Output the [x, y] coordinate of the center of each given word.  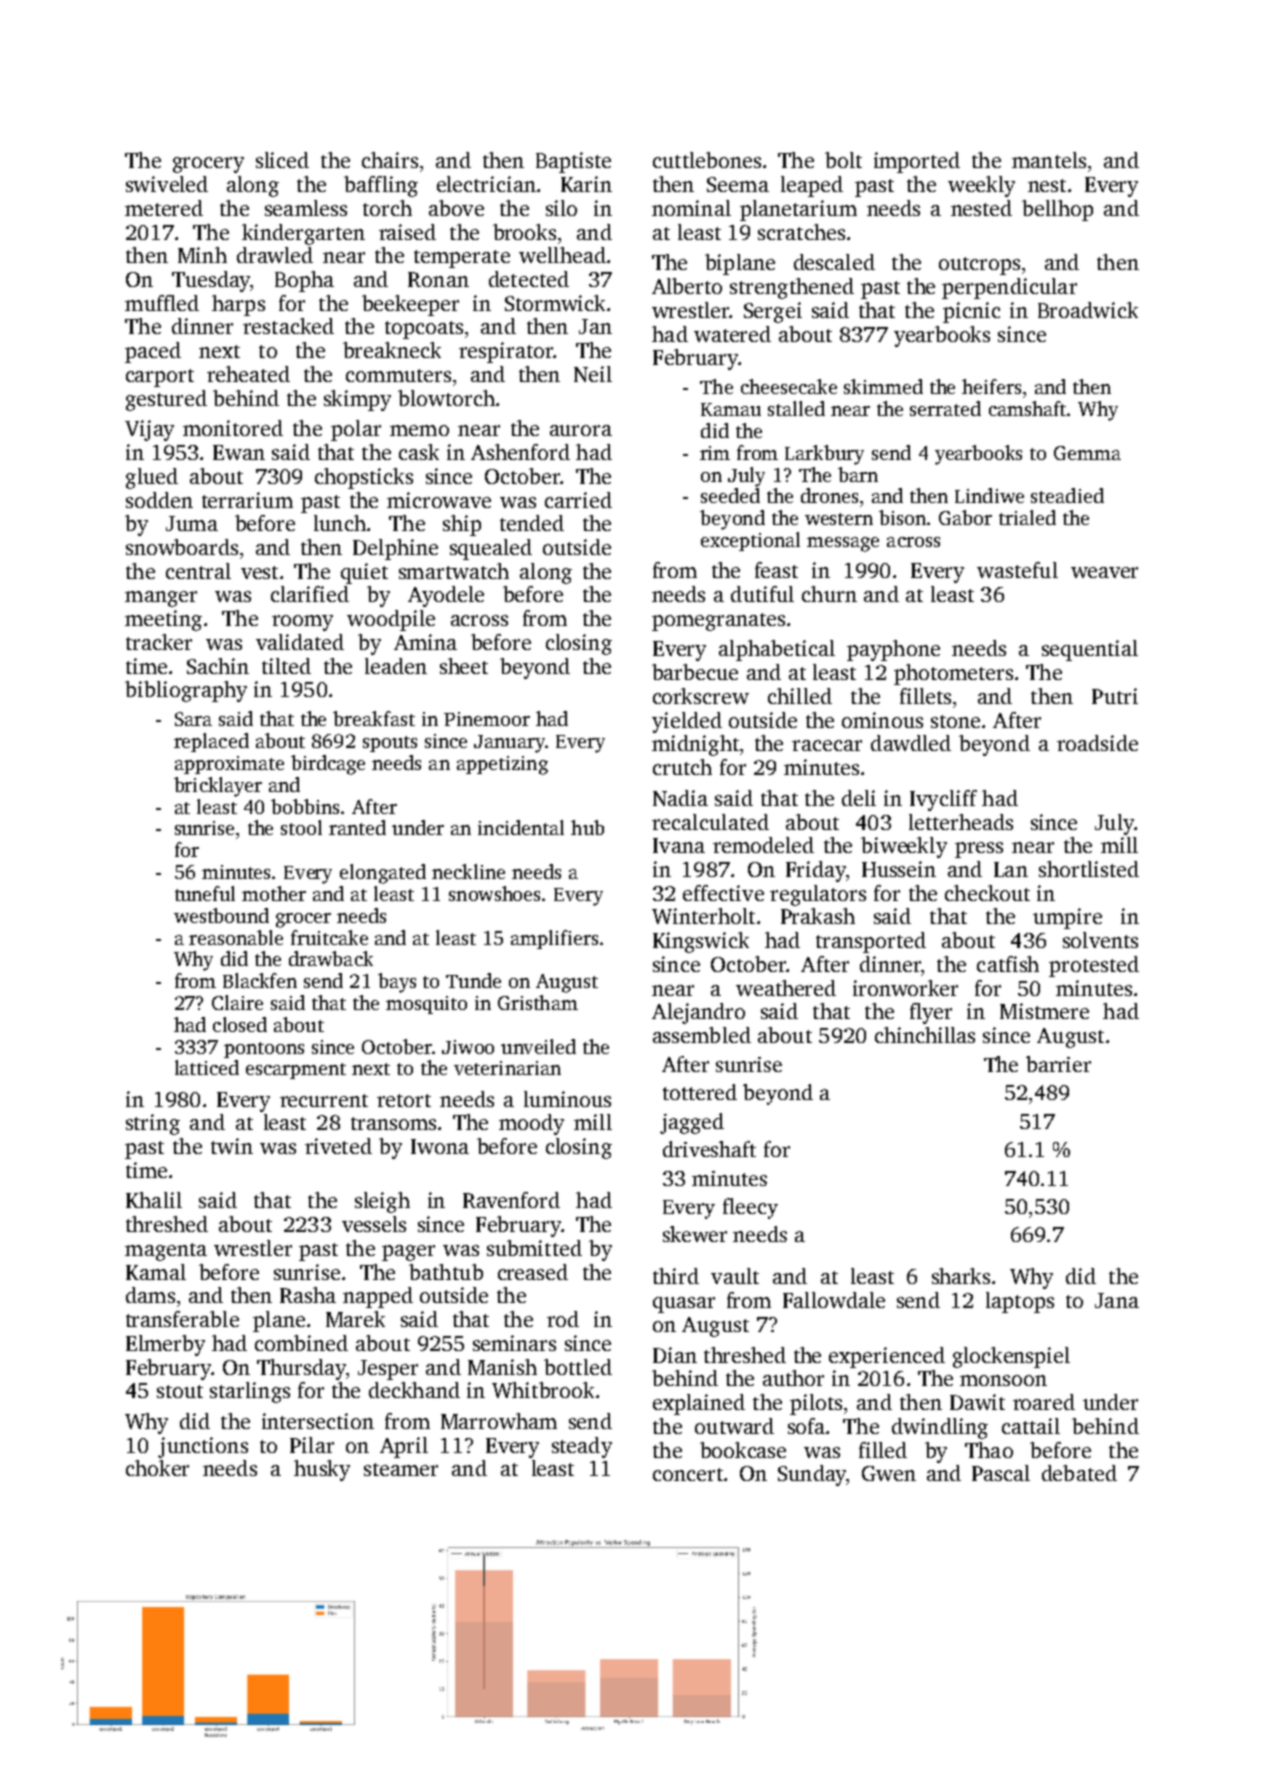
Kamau [731, 409]
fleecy [750, 1208]
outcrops [979, 266]
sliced [282, 160]
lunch [340, 523]
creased [533, 1272]
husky [322, 1470]
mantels [1049, 160]
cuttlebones [707, 160]
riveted [338, 1146]
